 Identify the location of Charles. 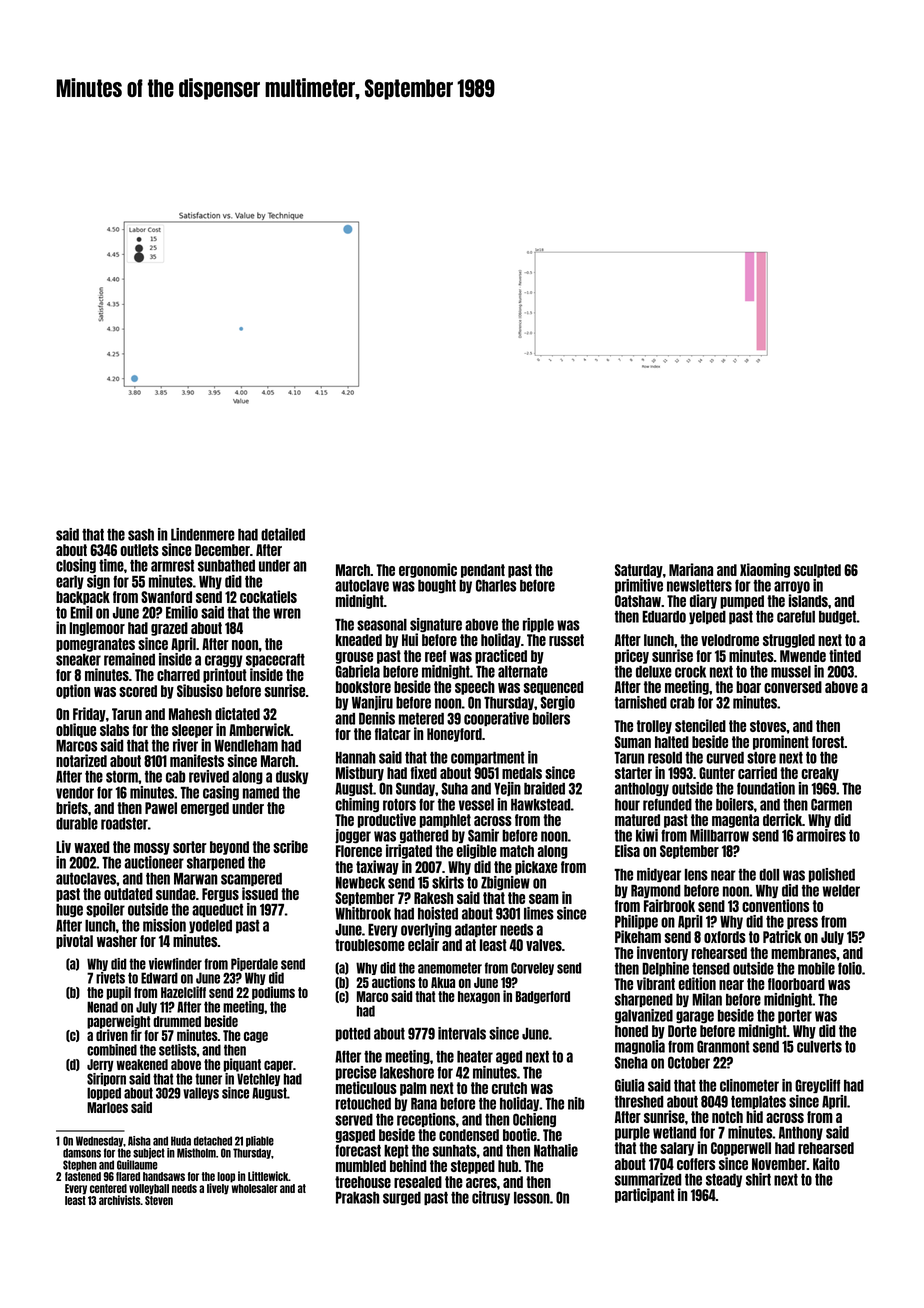
(496, 585).
